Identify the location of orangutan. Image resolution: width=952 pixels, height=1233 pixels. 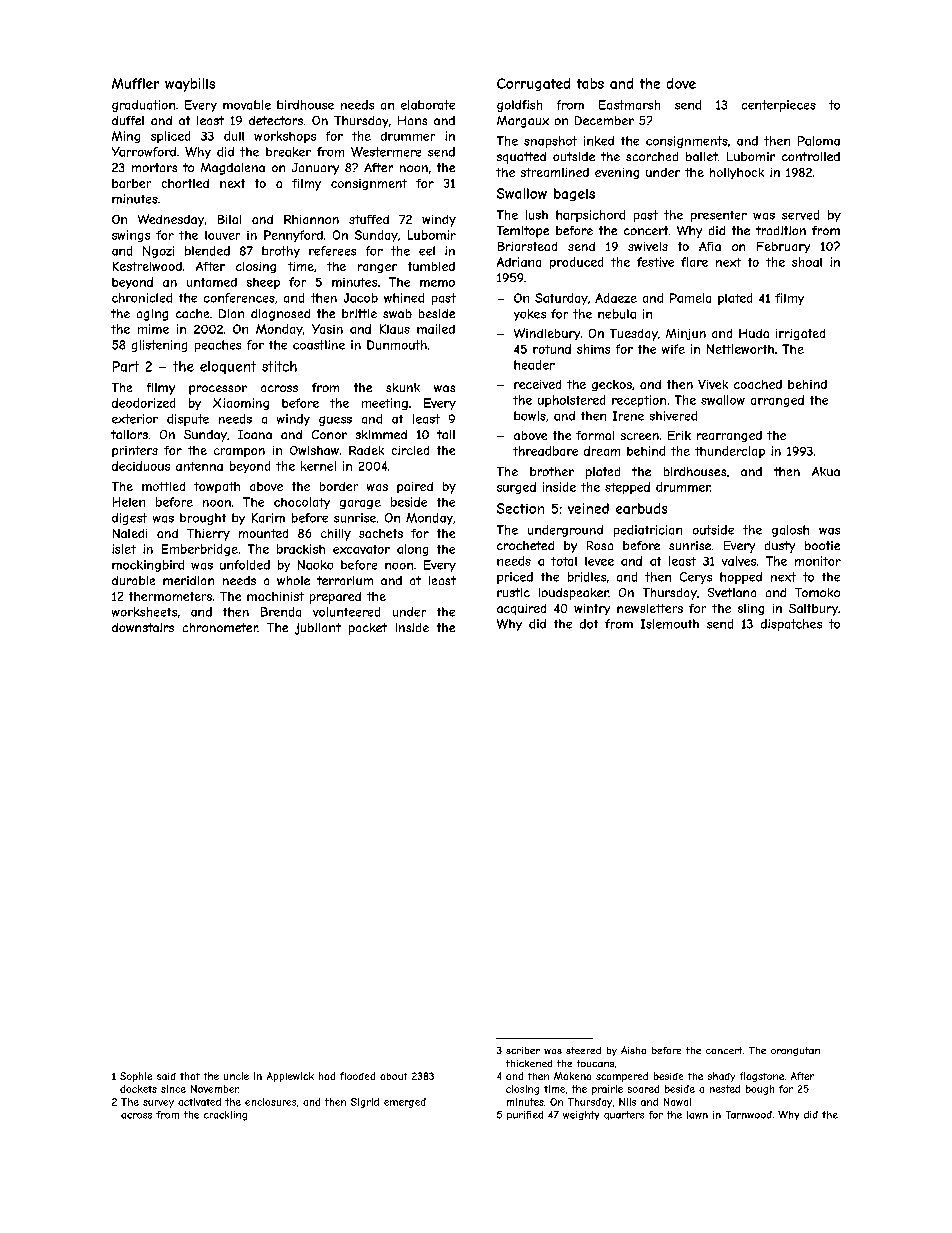
(795, 1051).
